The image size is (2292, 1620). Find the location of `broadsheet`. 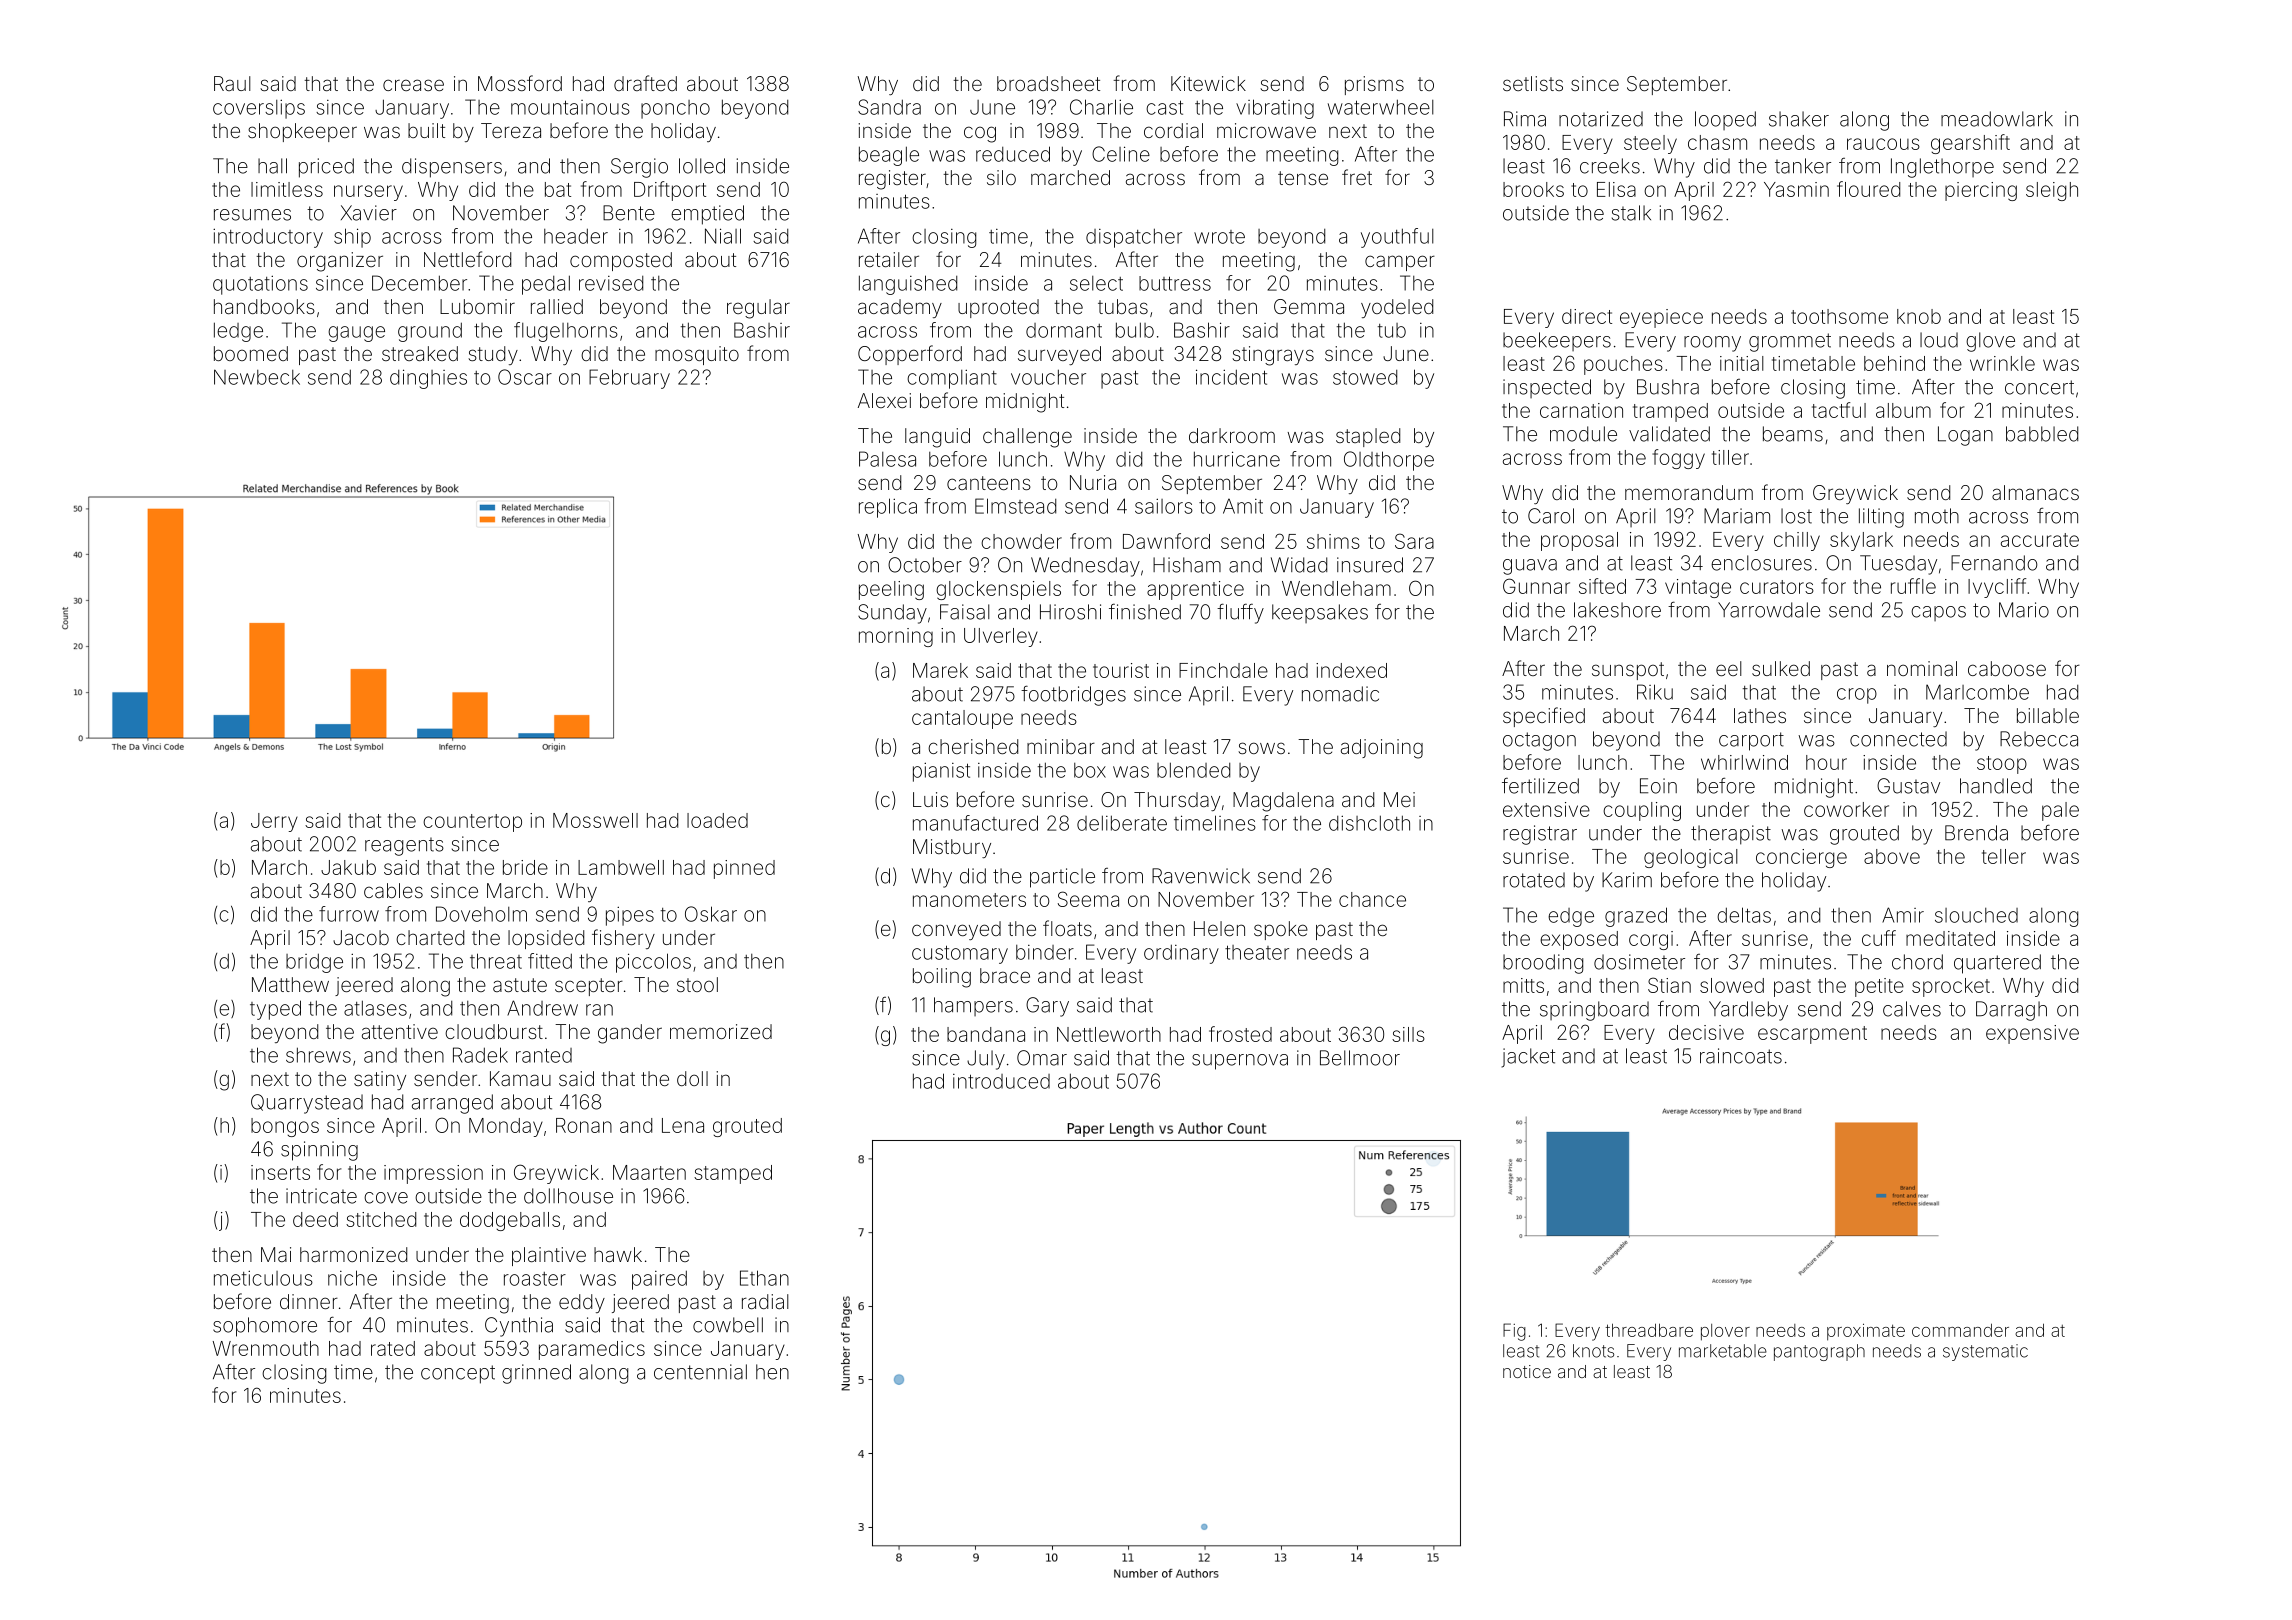

broadsheet is located at coordinates (1048, 83).
